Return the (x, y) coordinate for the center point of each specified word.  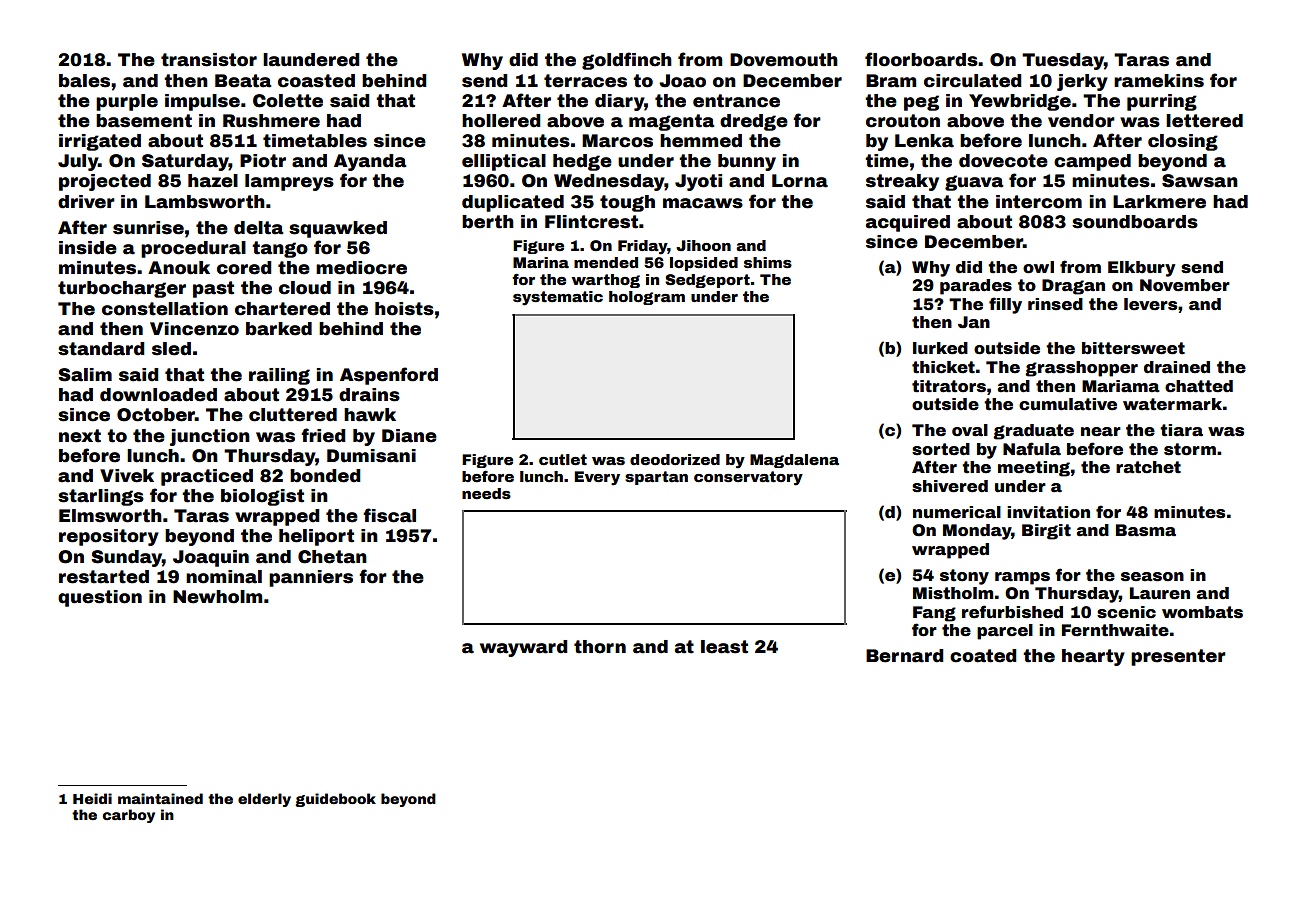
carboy (129, 816)
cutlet (563, 459)
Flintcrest (591, 222)
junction (210, 437)
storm (1190, 449)
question (100, 598)
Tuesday (1063, 61)
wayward (524, 648)
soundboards (1135, 222)
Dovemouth (784, 60)
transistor (209, 60)
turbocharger (122, 289)
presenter (1178, 657)
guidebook (335, 800)
